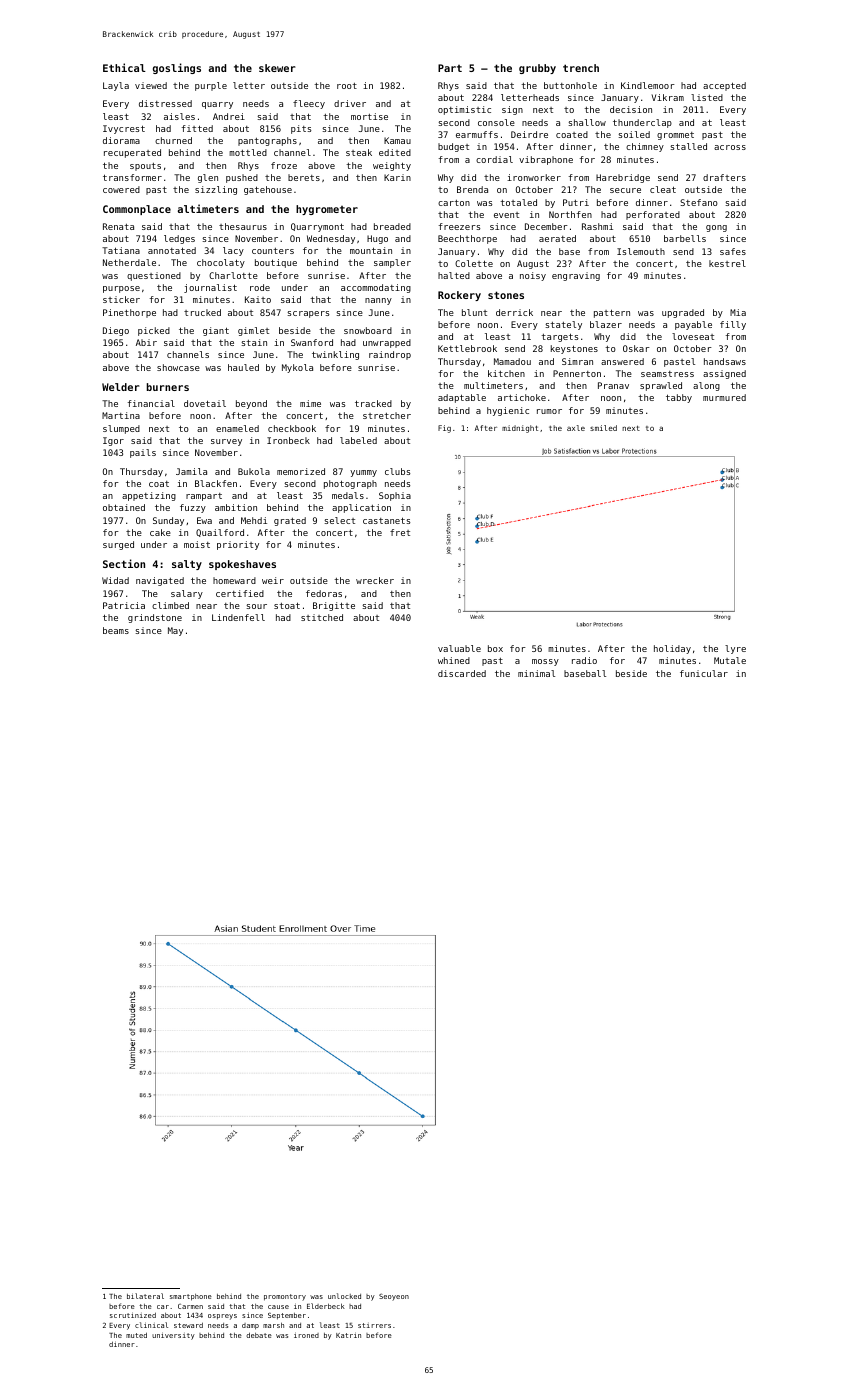  What do you see at coordinates (730, 660) in the screenshot?
I see `Mutale` at bounding box center [730, 660].
